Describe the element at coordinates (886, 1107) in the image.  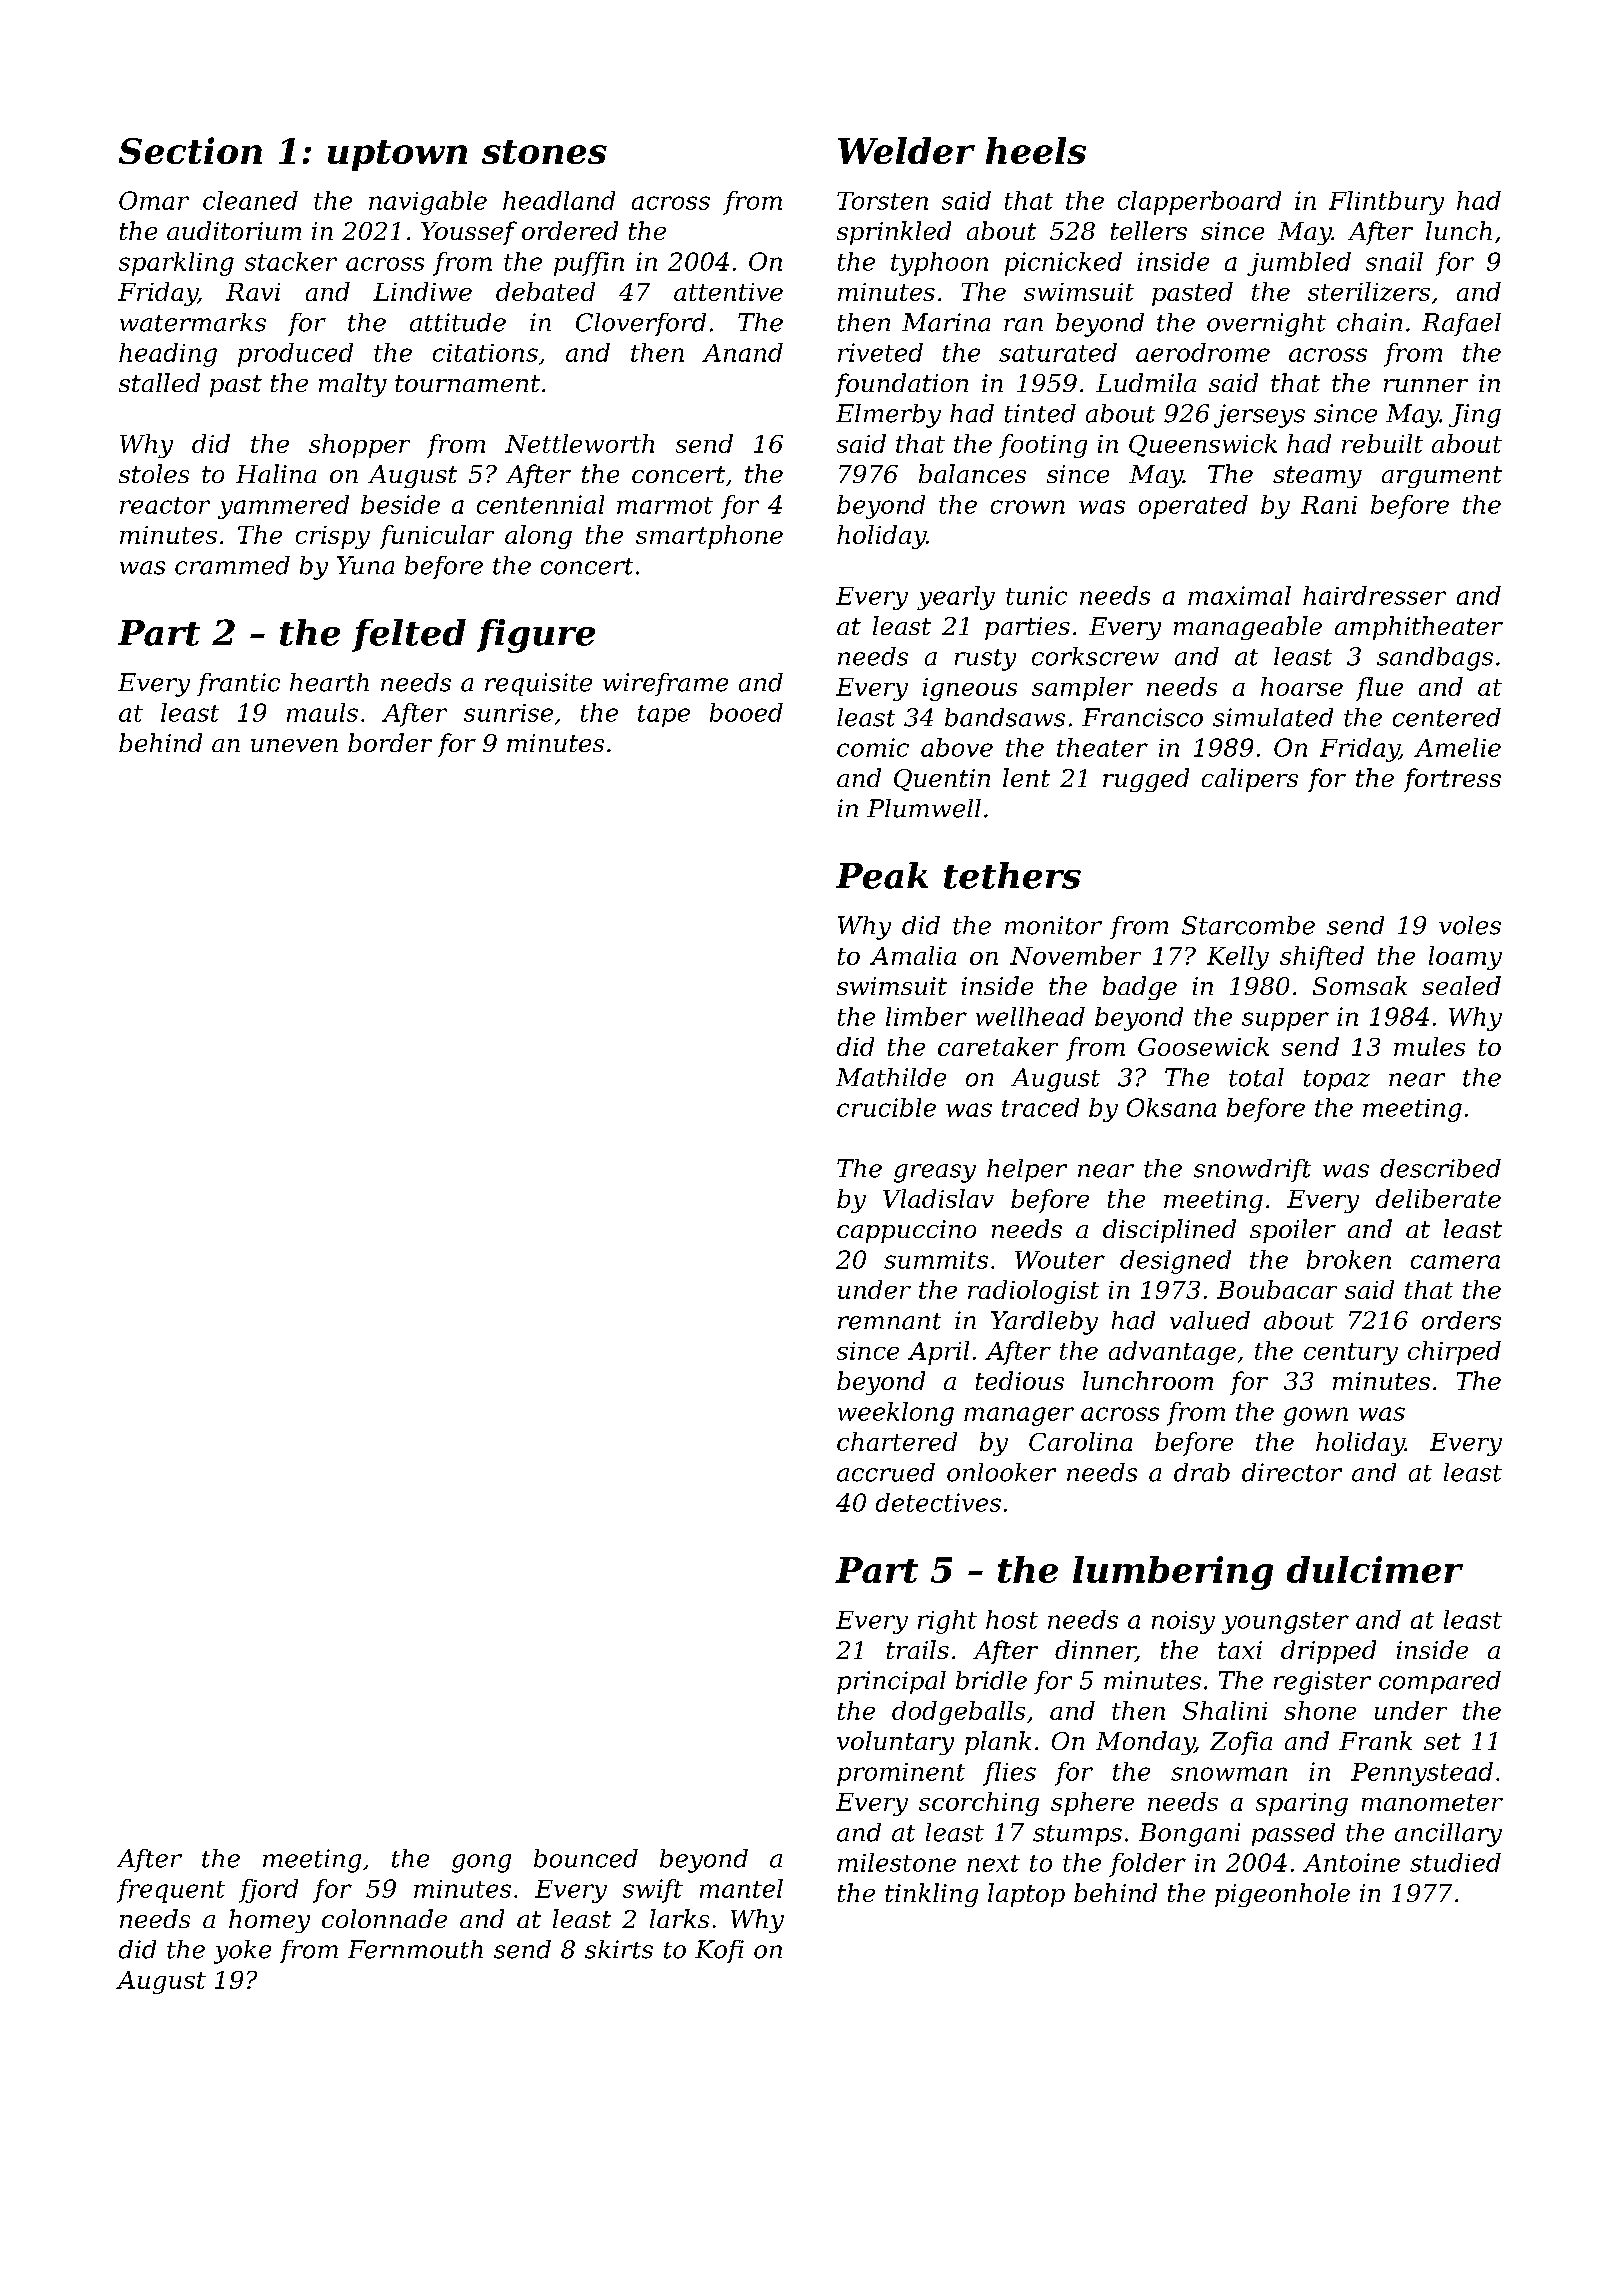
I see `crucible` at that location.
